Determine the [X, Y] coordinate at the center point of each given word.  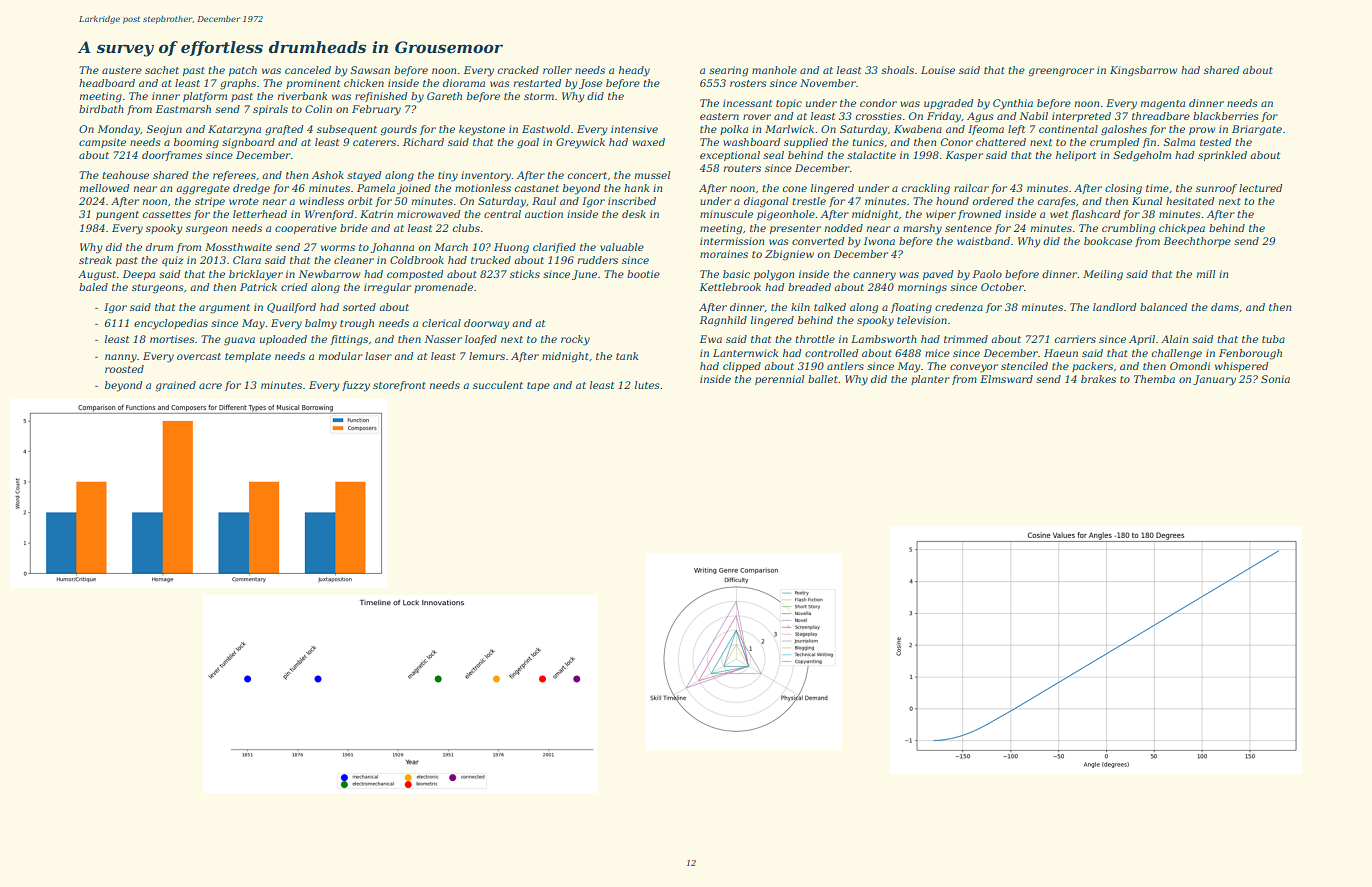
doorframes [172, 156]
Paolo [987, 274]
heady [634, 71]
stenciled [1024, 366]
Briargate [1257, 130]
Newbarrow [330, 274]
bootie [643, 274]
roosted [124, 369]
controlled [832, 353]
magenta [1163, 105]
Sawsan [370, 70]
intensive [634, 129]
